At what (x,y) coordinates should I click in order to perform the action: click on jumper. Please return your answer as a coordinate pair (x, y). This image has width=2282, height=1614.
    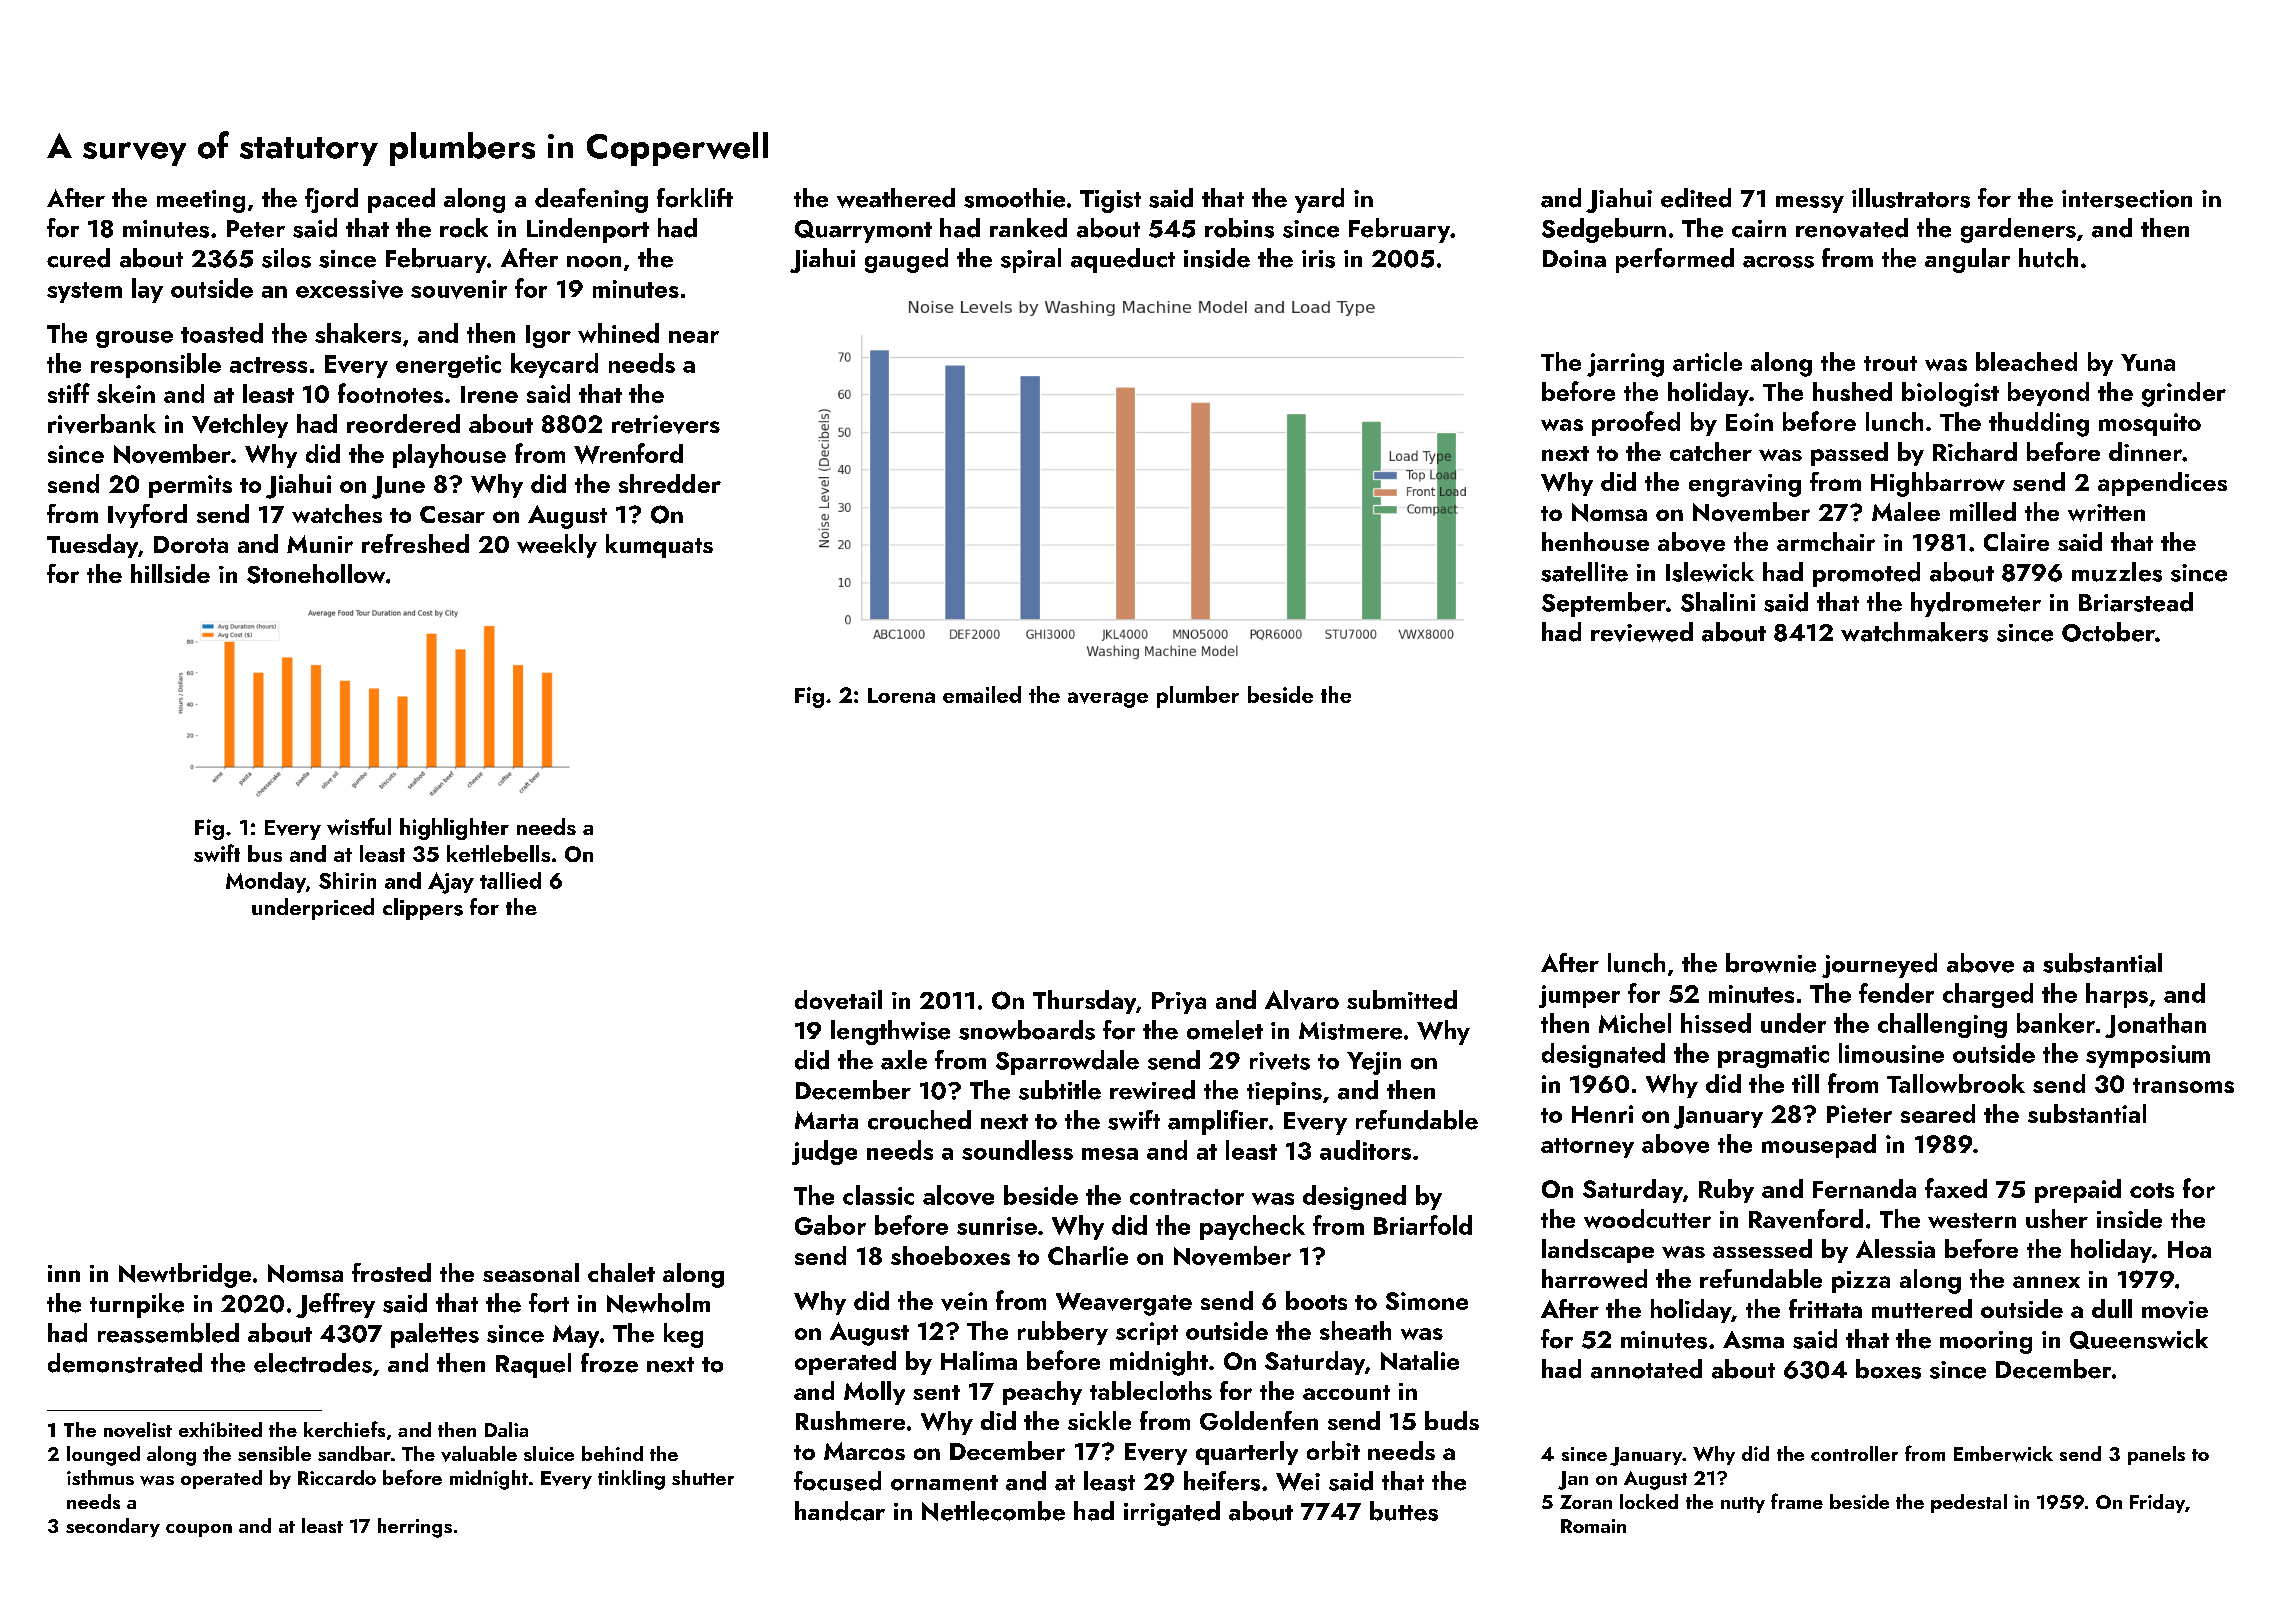
    Looking at the image, I should click on (1579, 996).
